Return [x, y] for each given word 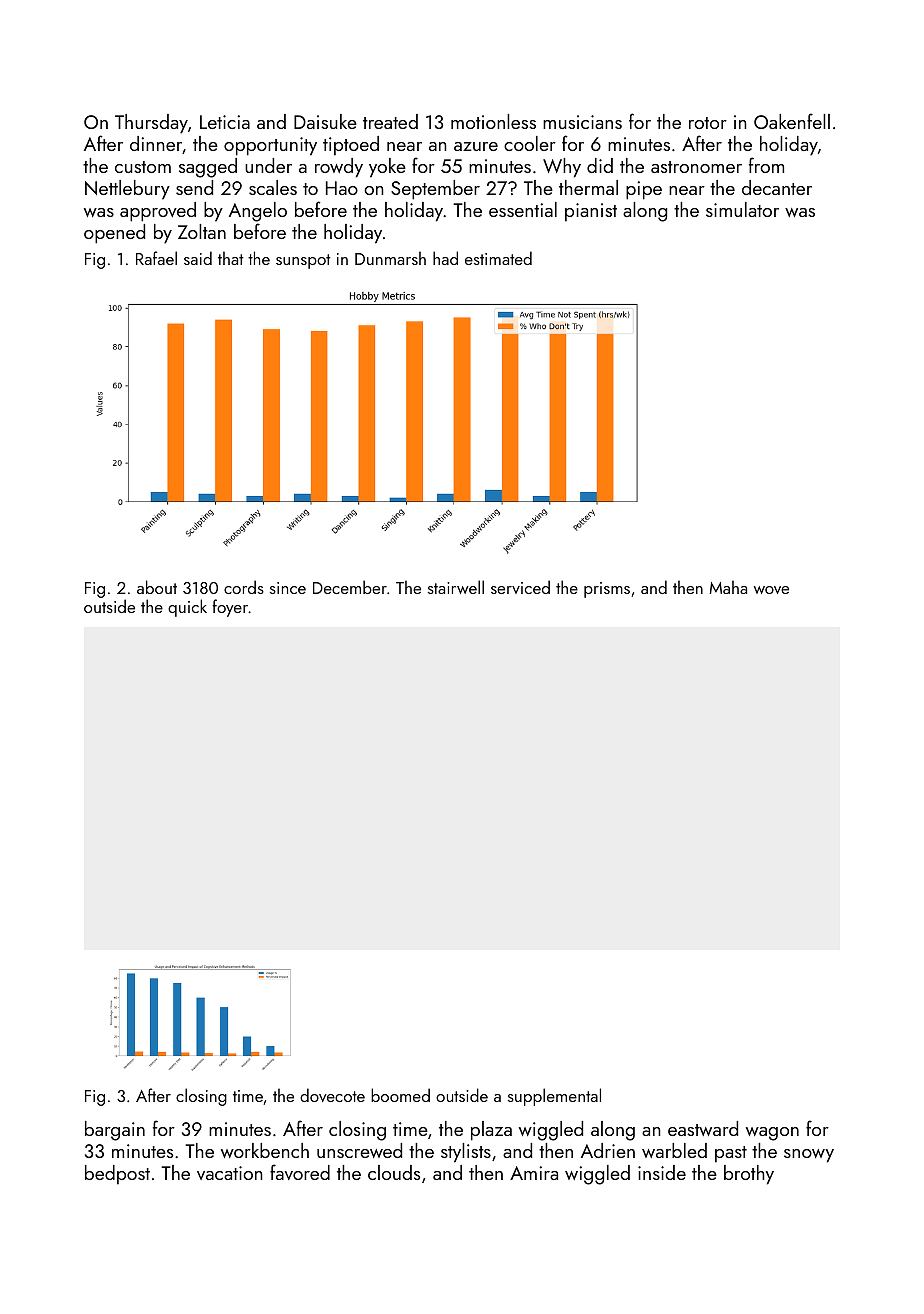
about [157, 587]
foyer [230, 608]
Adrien [608, 1150]
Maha [728, 587]
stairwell [456, 587]
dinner [156, 143]
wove [771, 590]
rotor [708, 123]
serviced [520, 587]
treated [390, 121]
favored [300, 1172]
